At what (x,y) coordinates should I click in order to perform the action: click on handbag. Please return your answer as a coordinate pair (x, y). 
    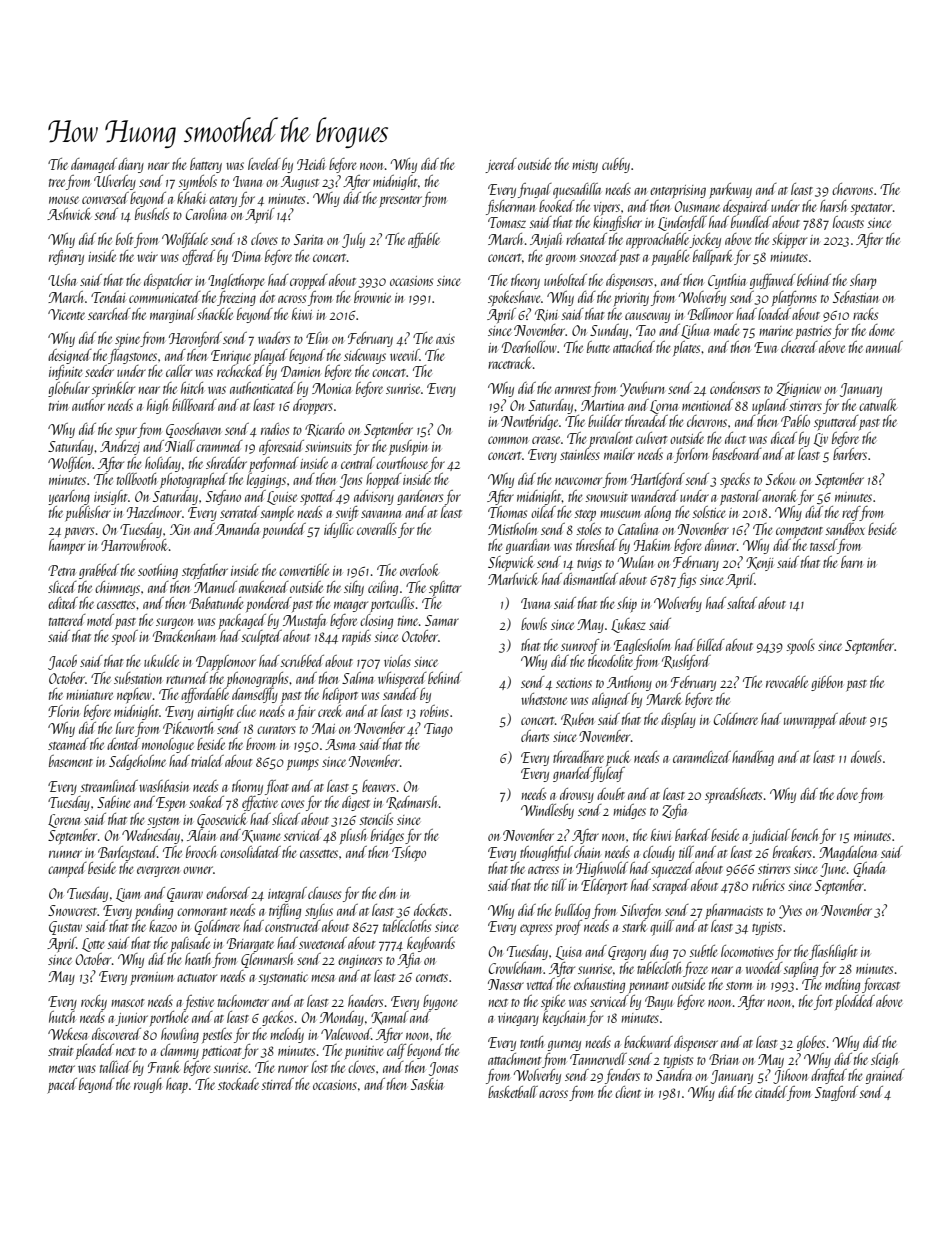
    Looking at the image, I should click on (753, 758).
